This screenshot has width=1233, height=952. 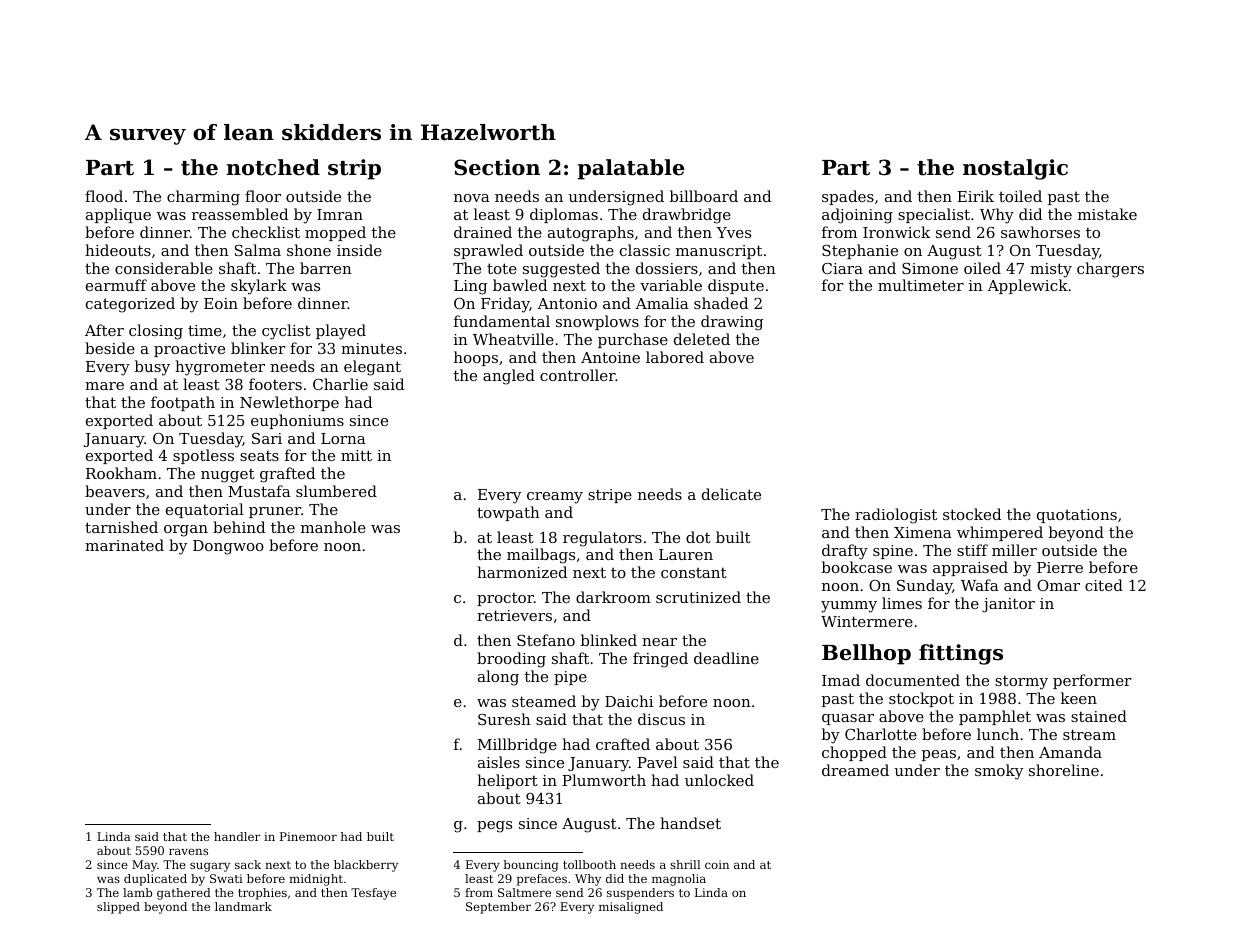 What do you see at coordinates (333, 527) in the screenshot?
I see `manhole` at bounding box center [333, 527].
